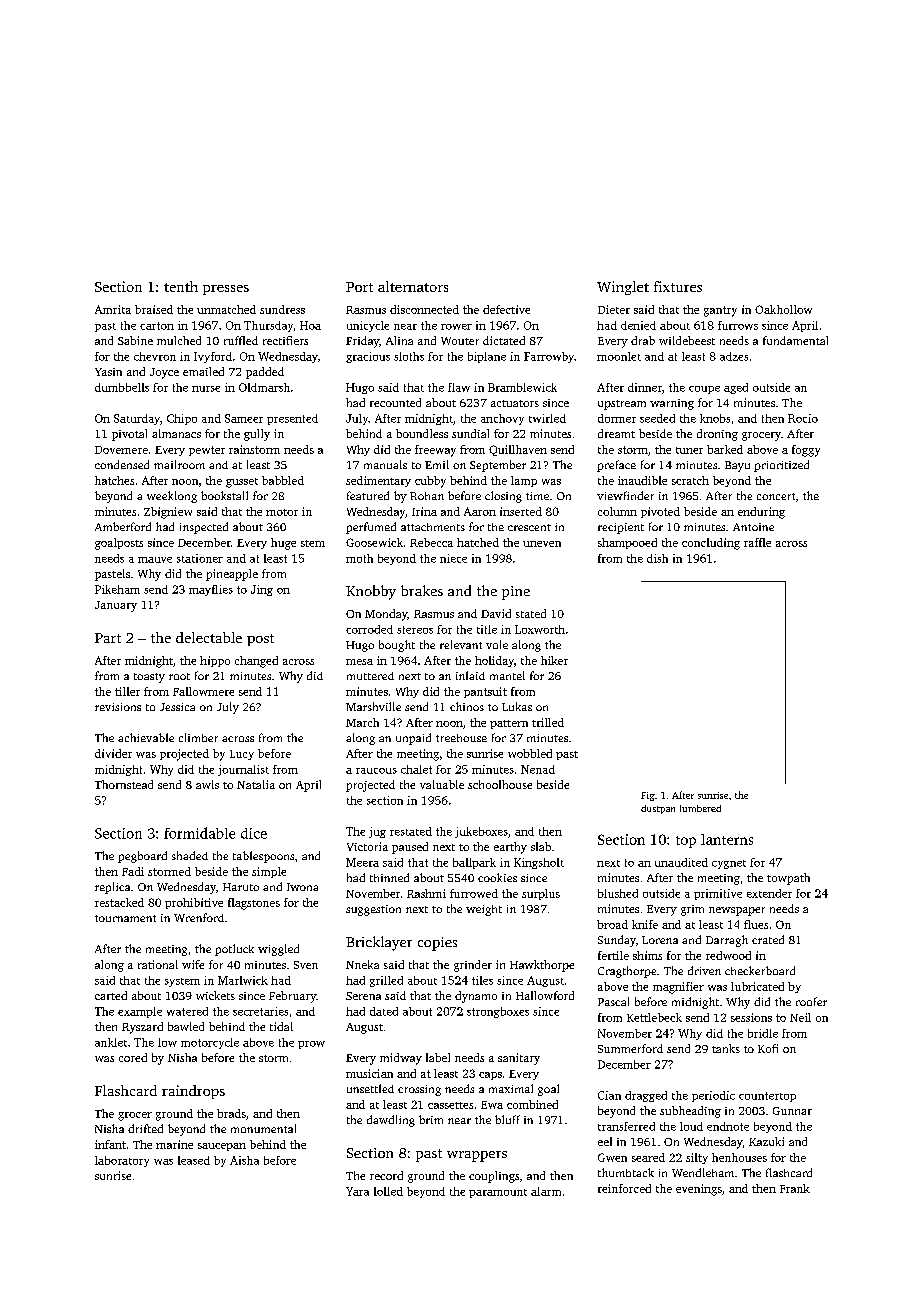  What do you see at coordinates (795, 1188) in the page?
I see `Frank` at bounding box center [795, 1188].
